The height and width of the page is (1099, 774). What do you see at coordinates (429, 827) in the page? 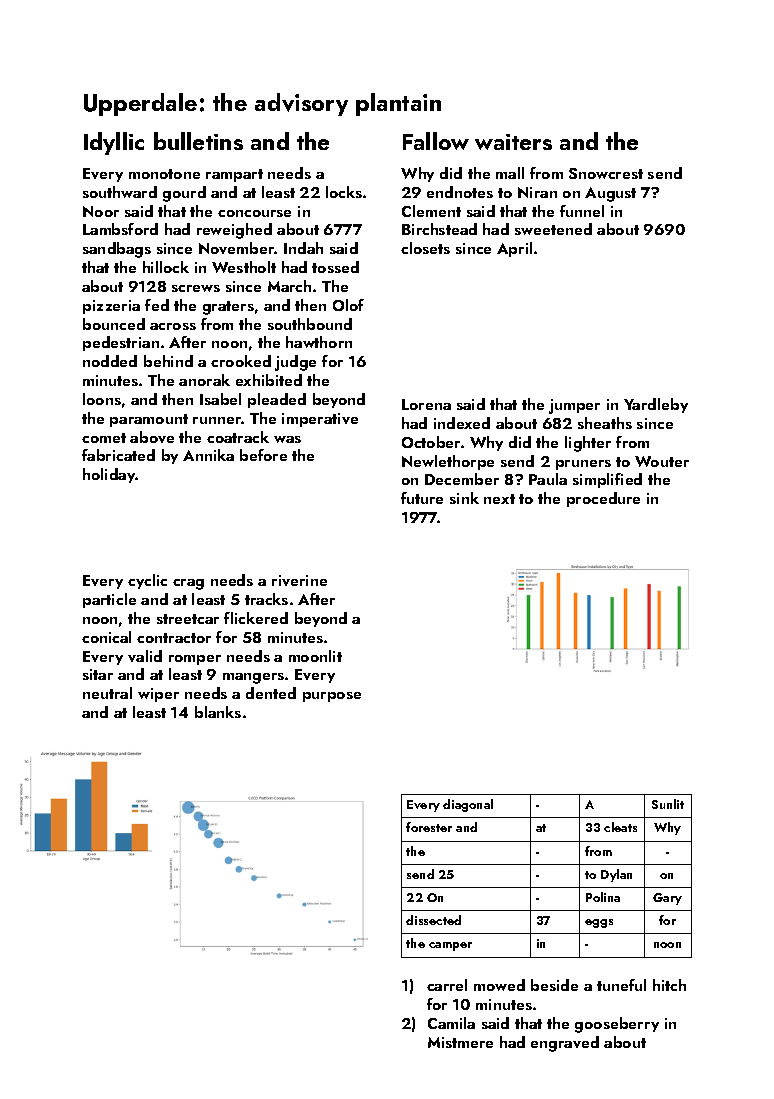
I see `forester` at bounding box center [429, 827].
